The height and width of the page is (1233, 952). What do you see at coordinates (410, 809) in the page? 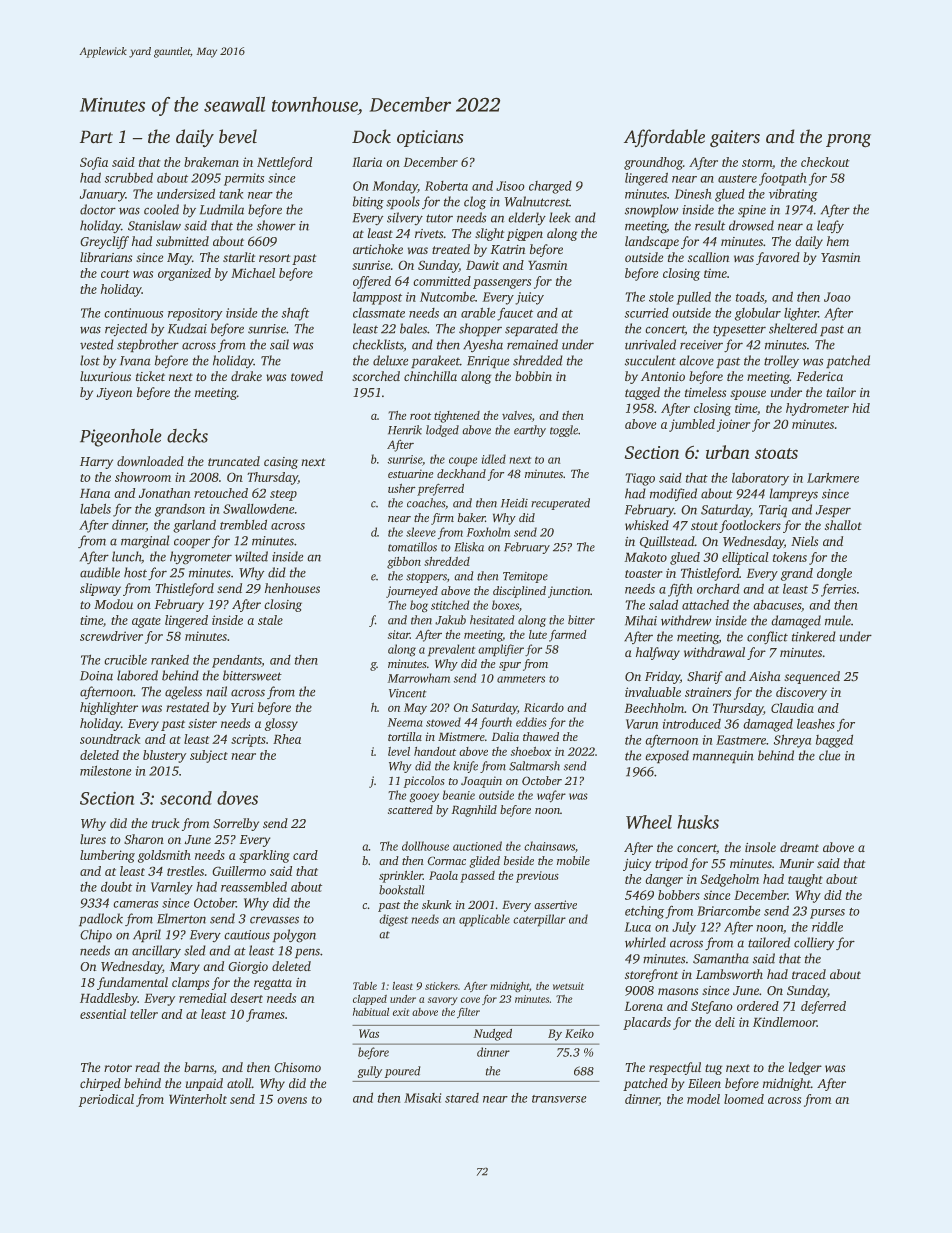
I see `scattered` at bounding box center [410, 809].
